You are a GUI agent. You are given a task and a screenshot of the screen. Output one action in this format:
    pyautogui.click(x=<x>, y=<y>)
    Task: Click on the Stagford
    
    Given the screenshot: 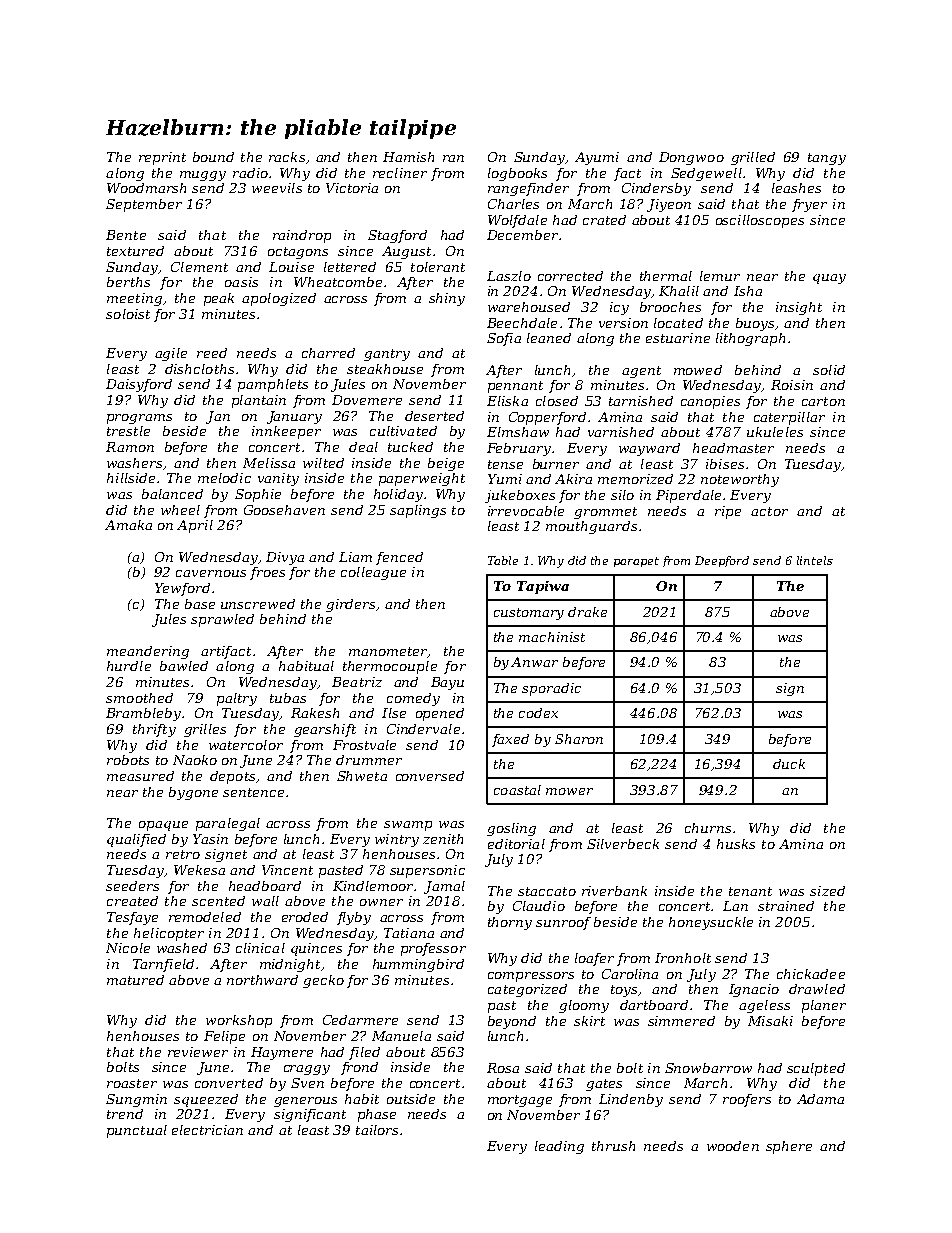 What is the action you would take?
    pyautogui.click(x=397, y=236)
